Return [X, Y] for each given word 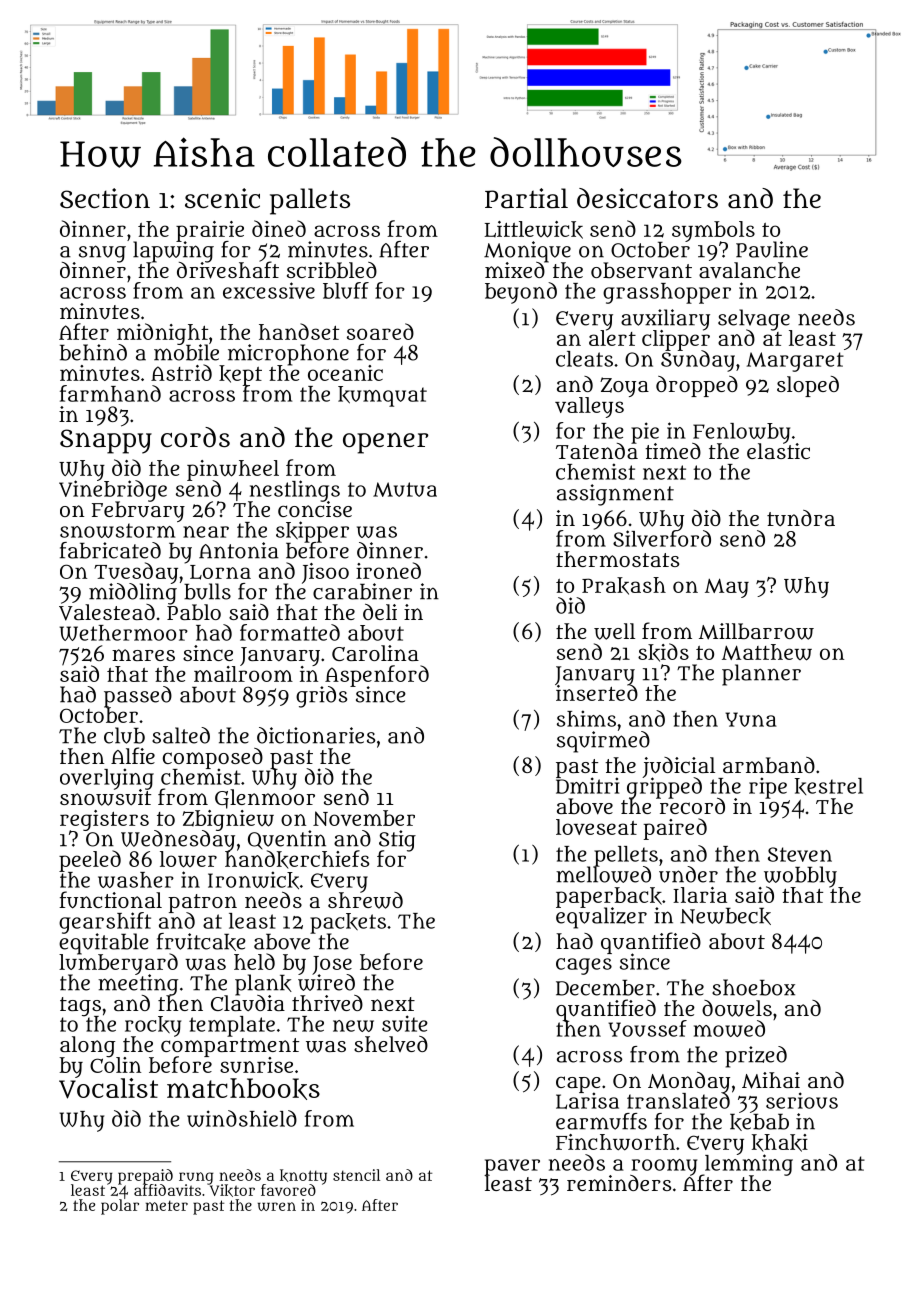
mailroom [243, 674]
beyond [521, 293]
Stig [397, 840]
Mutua [405, 489]
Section [105, 198]
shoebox [753, 987]
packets [348, 923]
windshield [242, 1118]
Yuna [751, 719]
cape [578, 1084]
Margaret [795, 362]
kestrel [829, 786]
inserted [597, 693]
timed [673, 451]
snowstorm [117, 530]
